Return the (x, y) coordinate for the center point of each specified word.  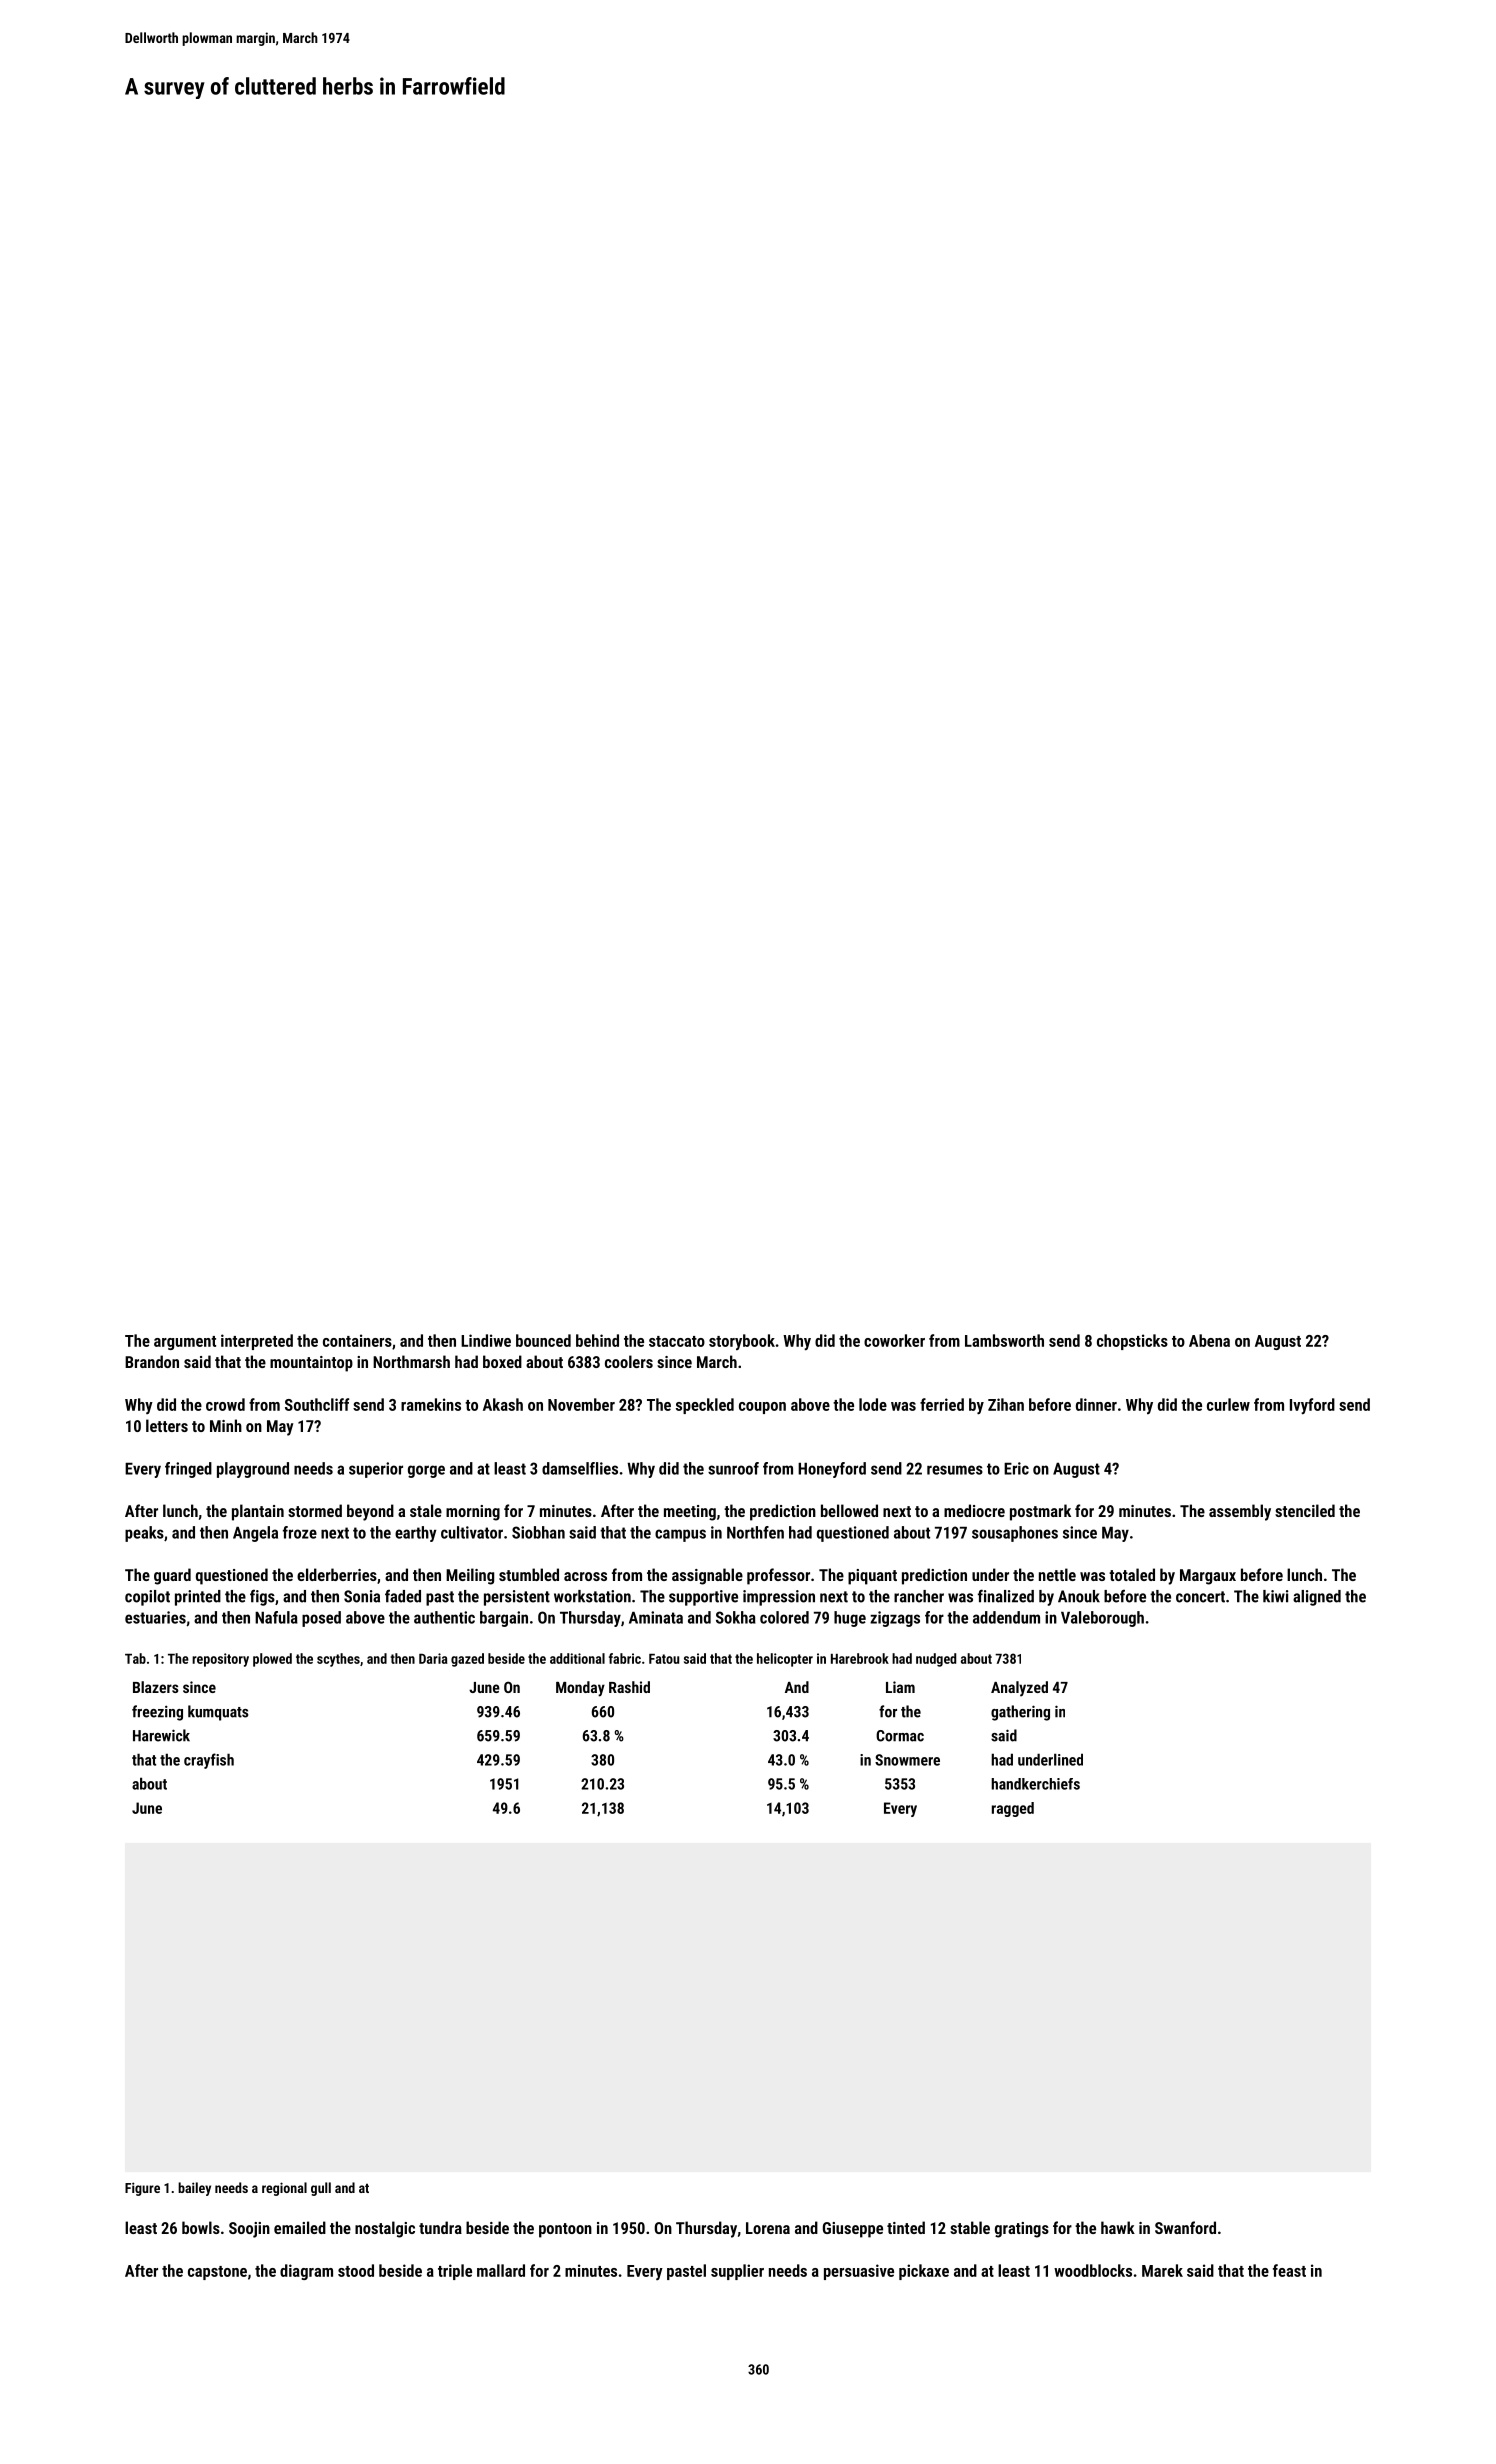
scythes (338, 1660)
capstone (217, 2273)
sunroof (733, 1468)
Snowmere (907, 1760)
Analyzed (1019, 1689)
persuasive (859, 2272)
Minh (226, 1425)
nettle (1057, 1574)
